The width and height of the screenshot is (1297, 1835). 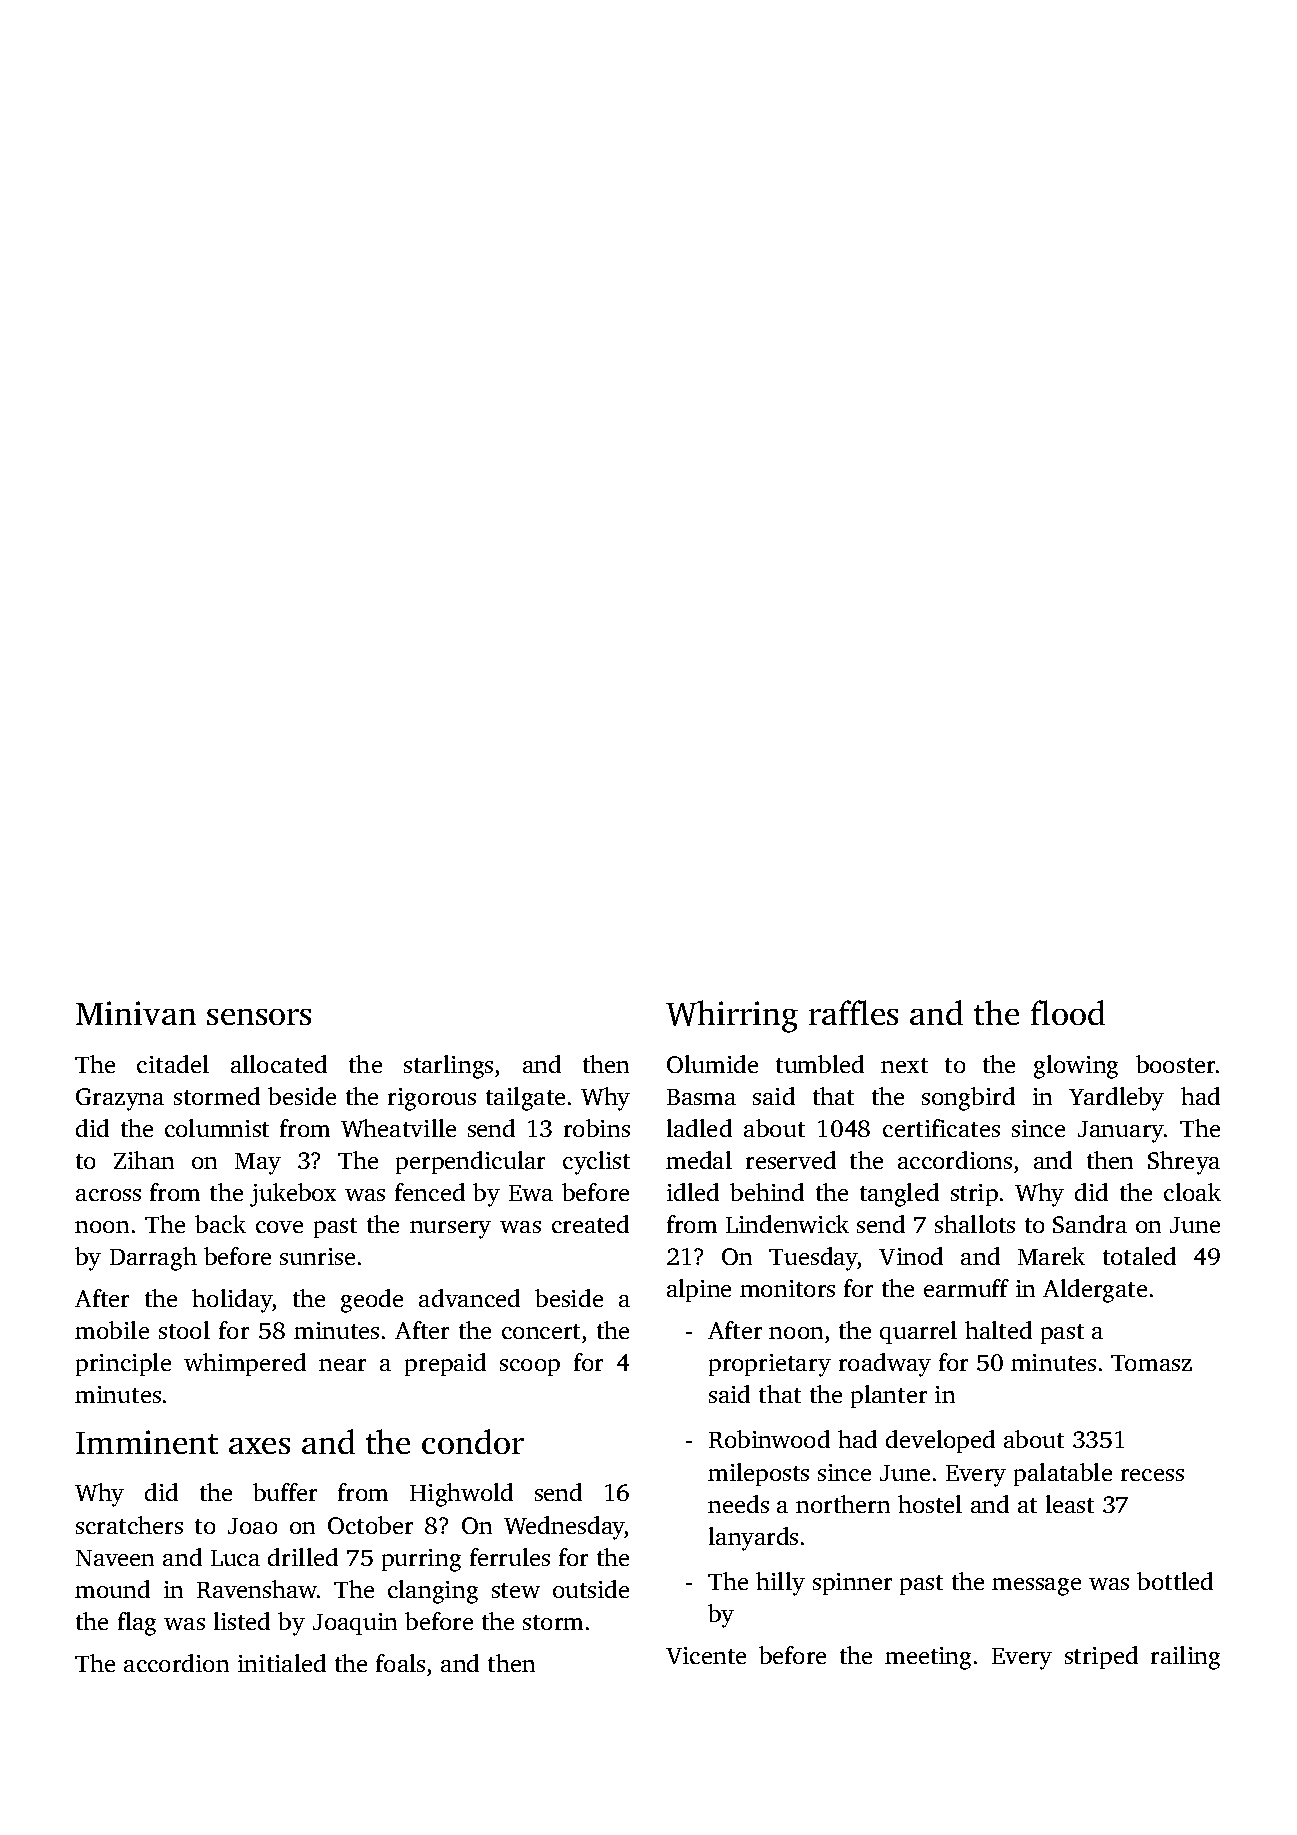 I want to click on Joaquin, so click(x=355, y=1624).
